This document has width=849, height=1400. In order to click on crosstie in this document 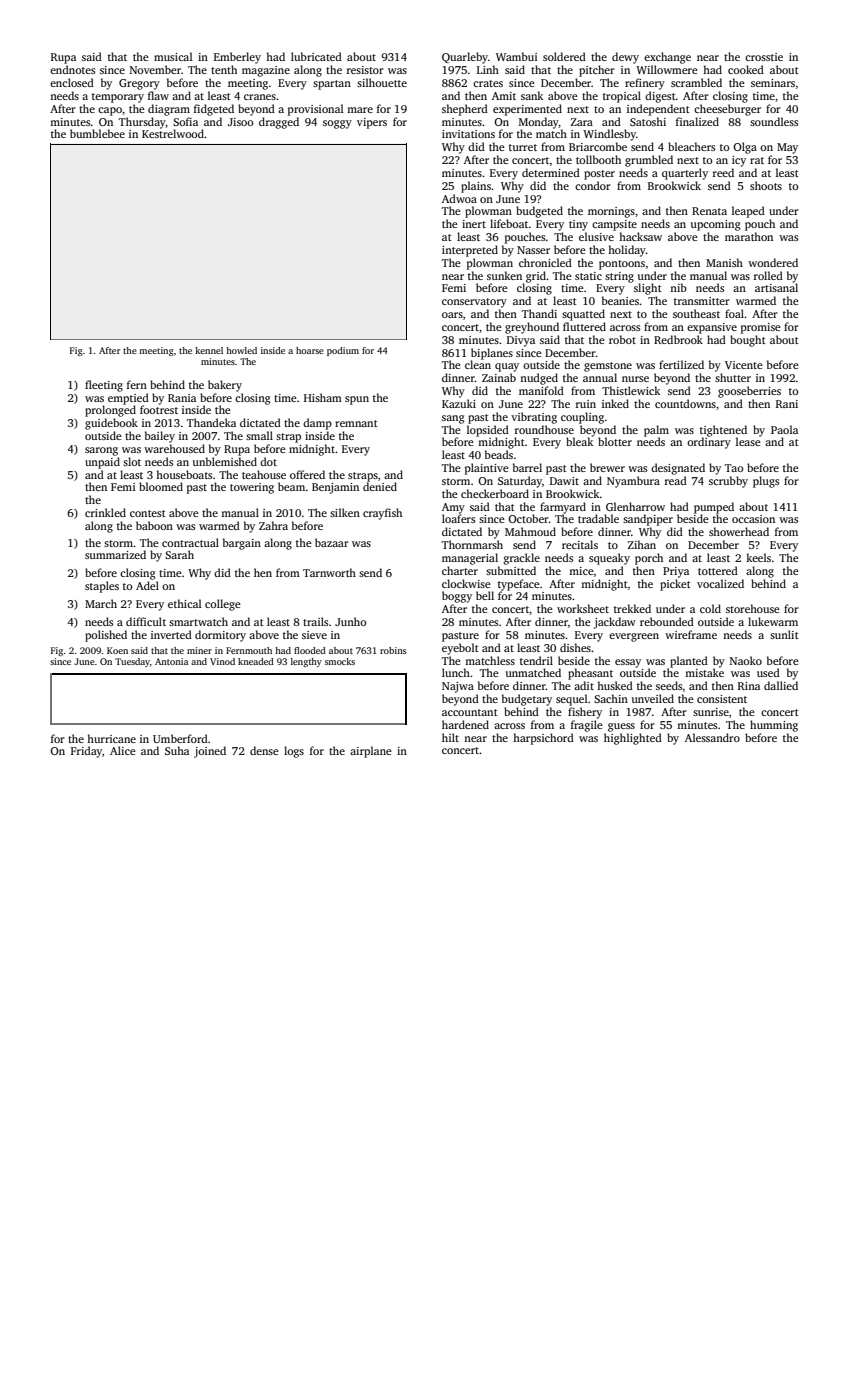, I will do `click(764, 57)`.
